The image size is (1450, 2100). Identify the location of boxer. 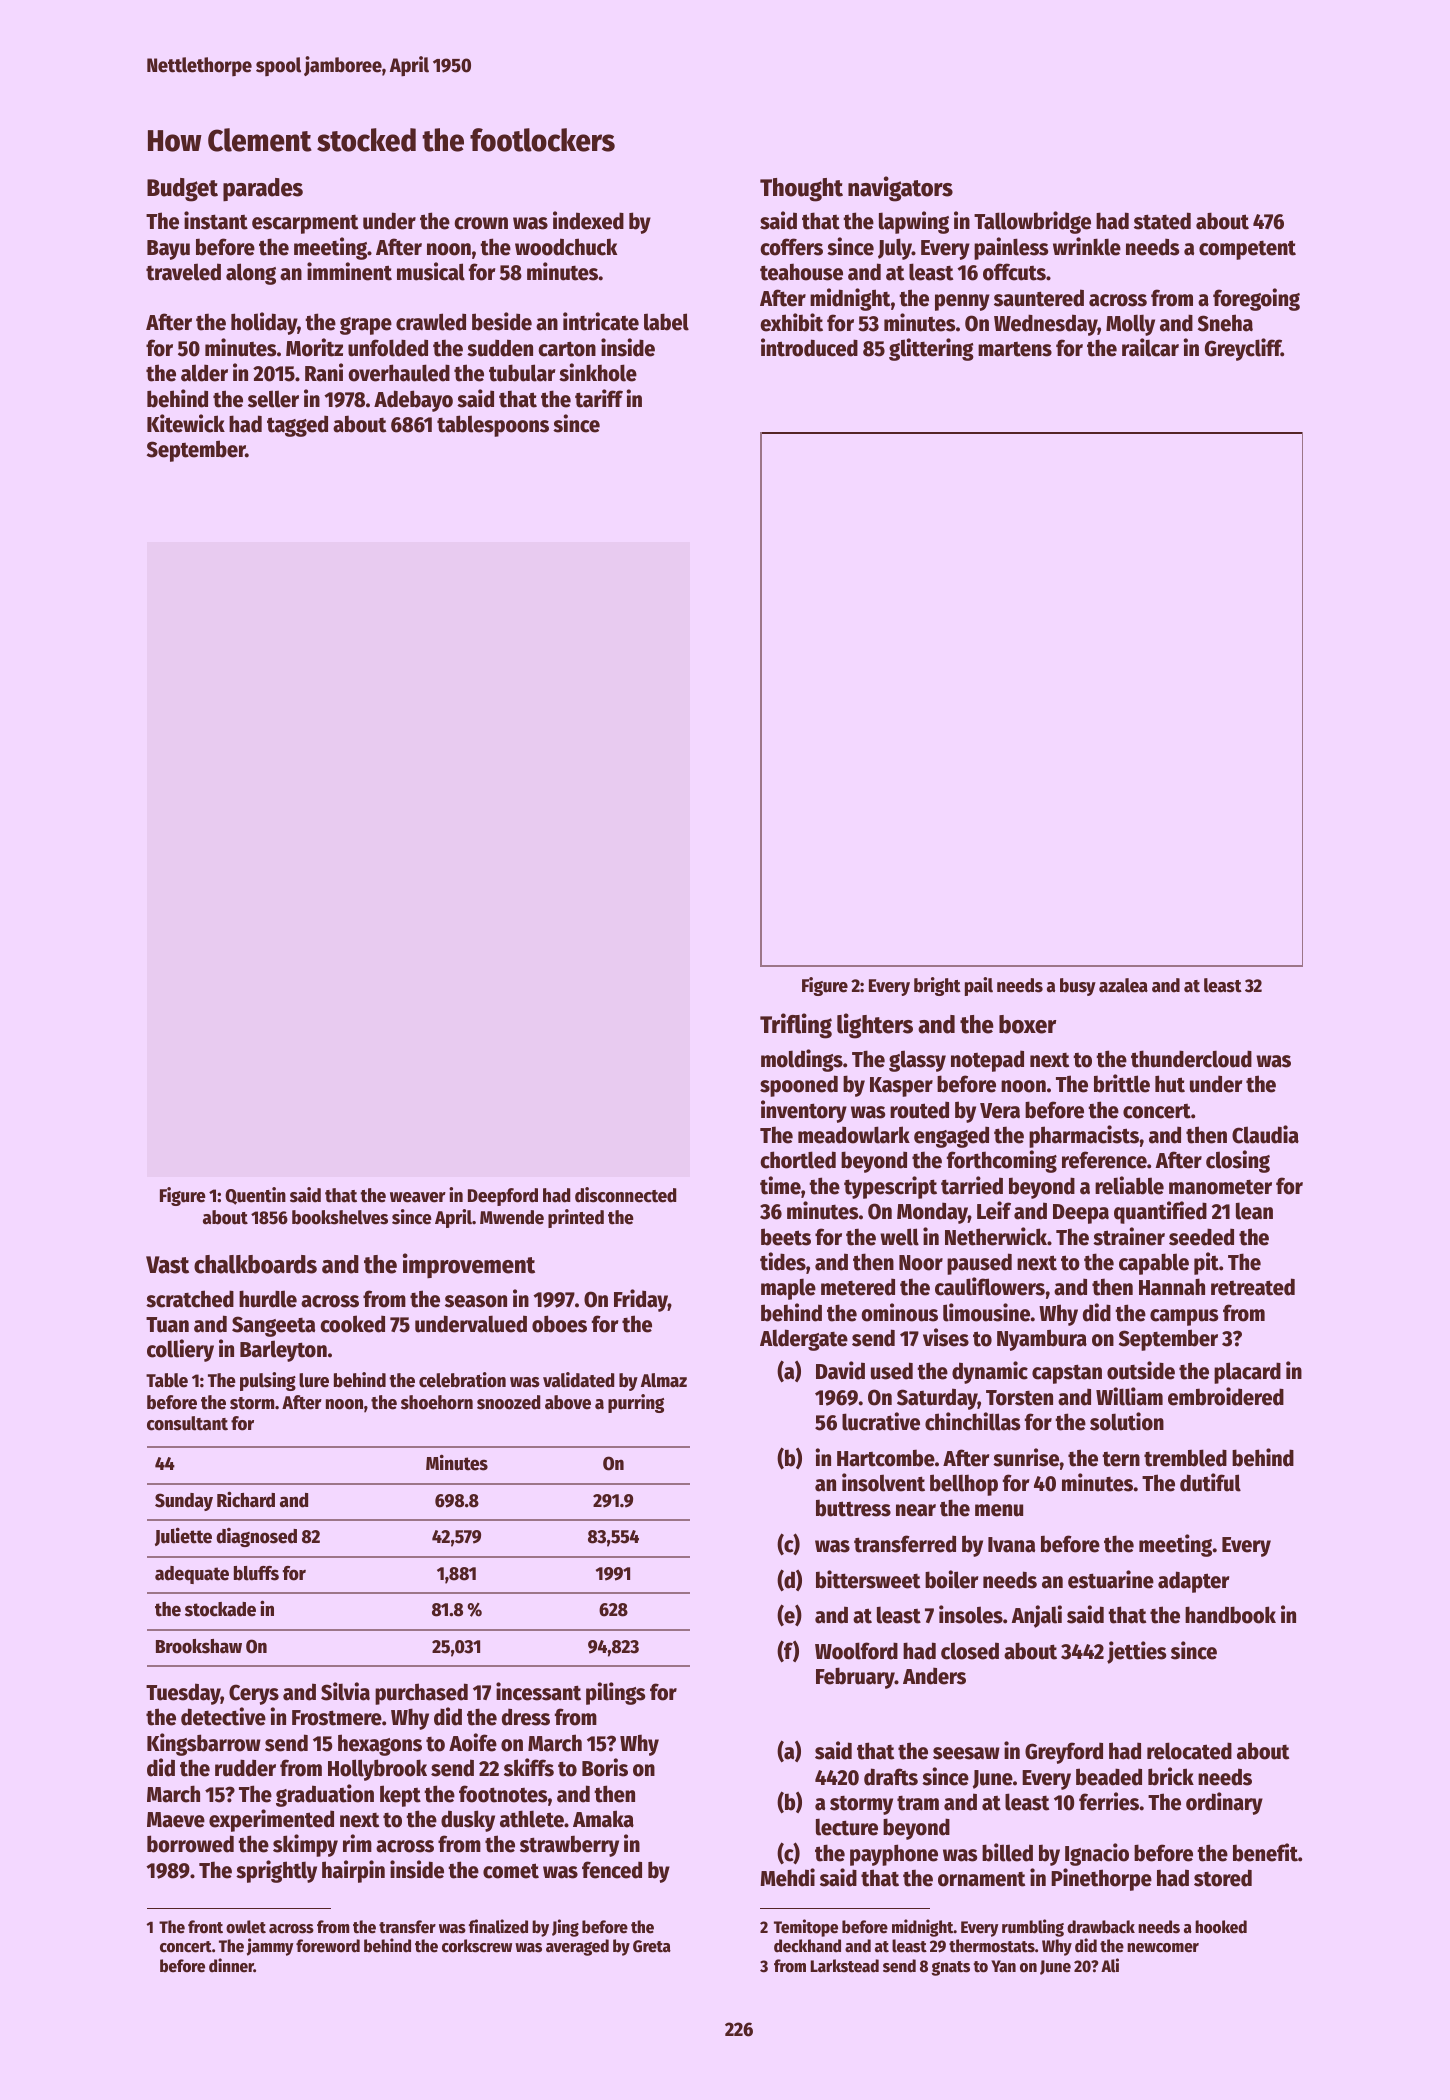
(1027, 1024).
